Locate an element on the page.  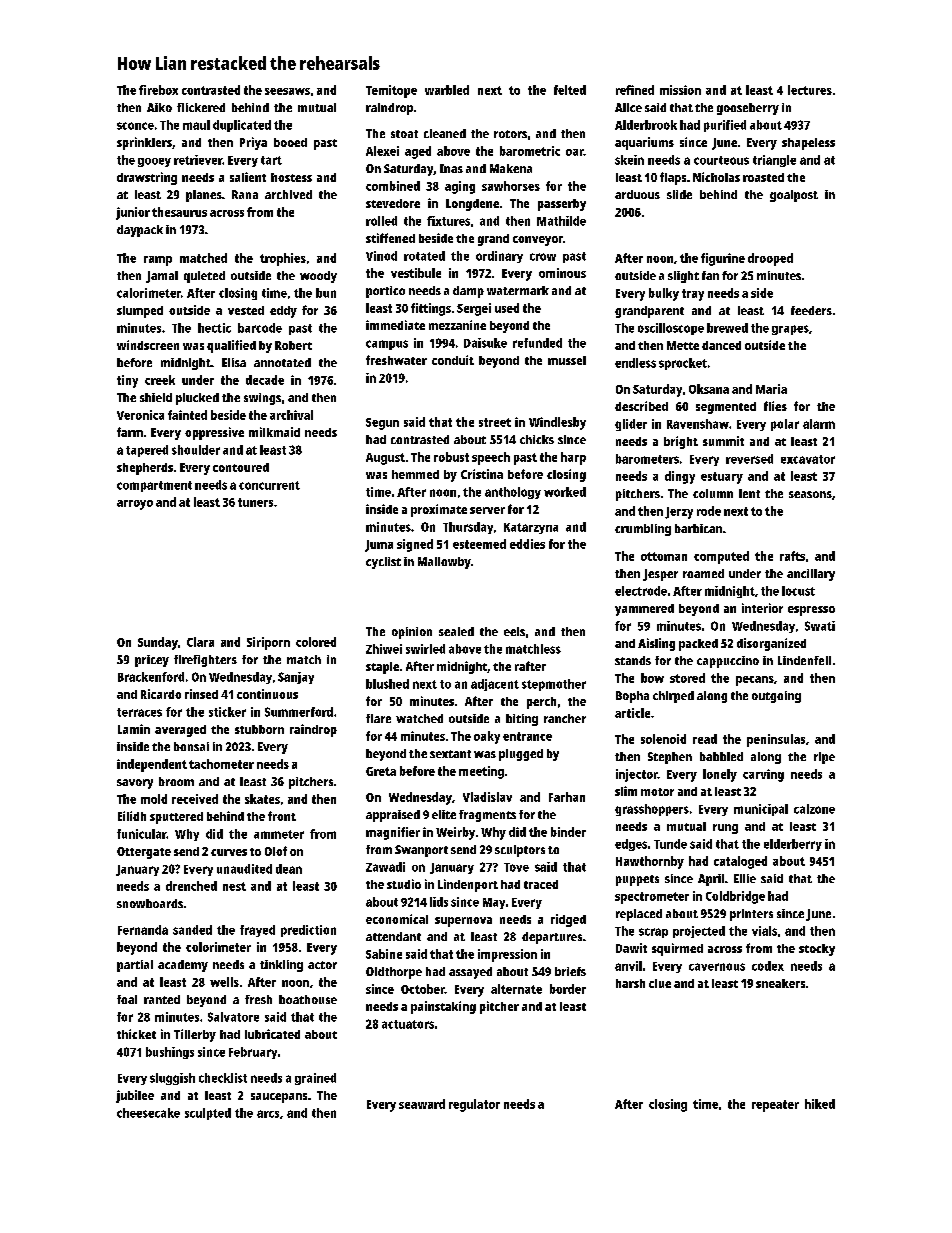
stiffened is located at coordinates (390, 238).
